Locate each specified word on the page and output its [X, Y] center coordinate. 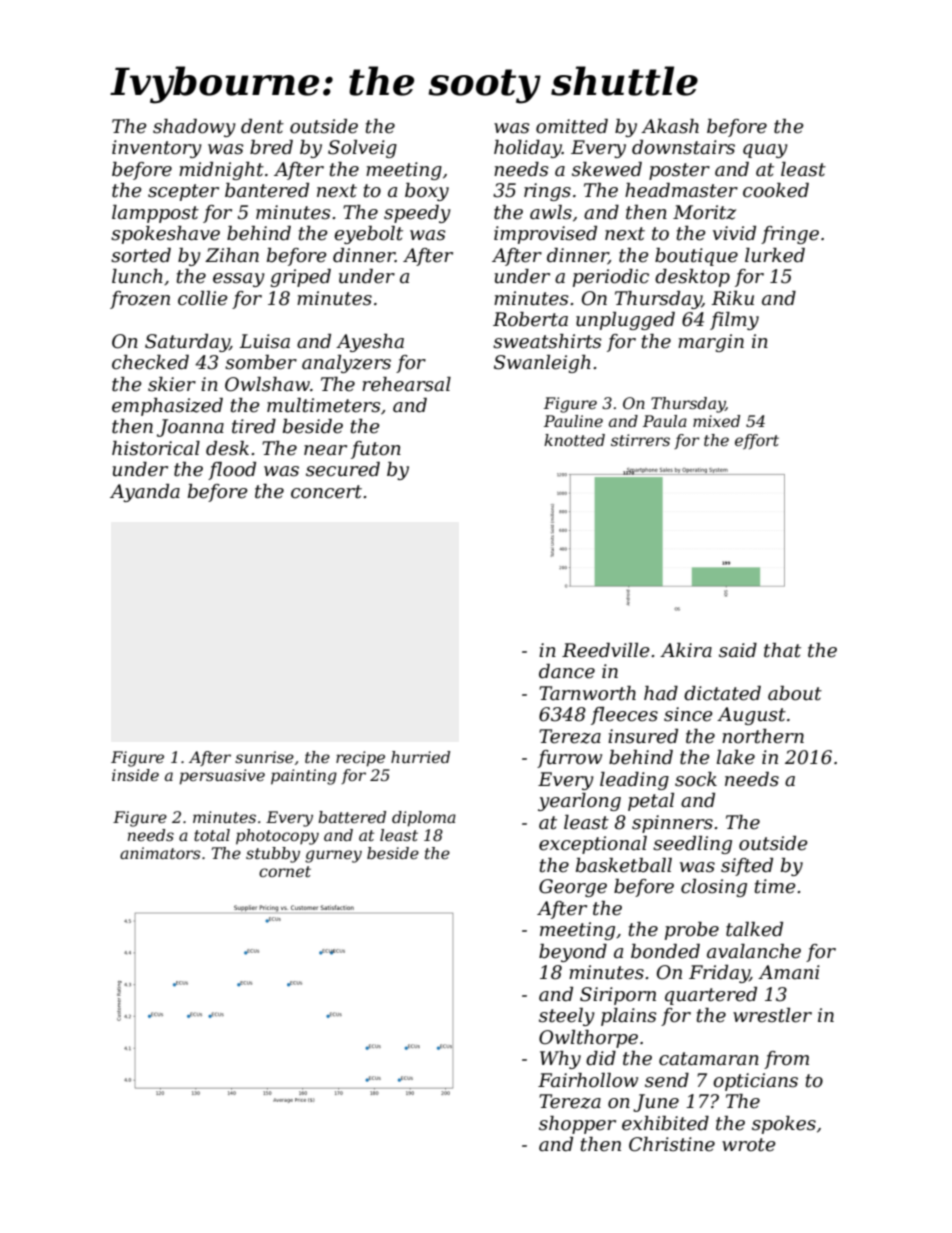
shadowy [194, 128]
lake [736, 757]
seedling [692, 845]
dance [567, 671]
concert [326, 492]
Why [560, 1060]
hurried [420, 757]
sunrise [264, 757]
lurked [775, 255]
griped [300, 278]
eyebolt [368, 235]
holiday [528, 149]
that [782, 650]
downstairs [683, 147]
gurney [333, 856]
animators [160, 853]
